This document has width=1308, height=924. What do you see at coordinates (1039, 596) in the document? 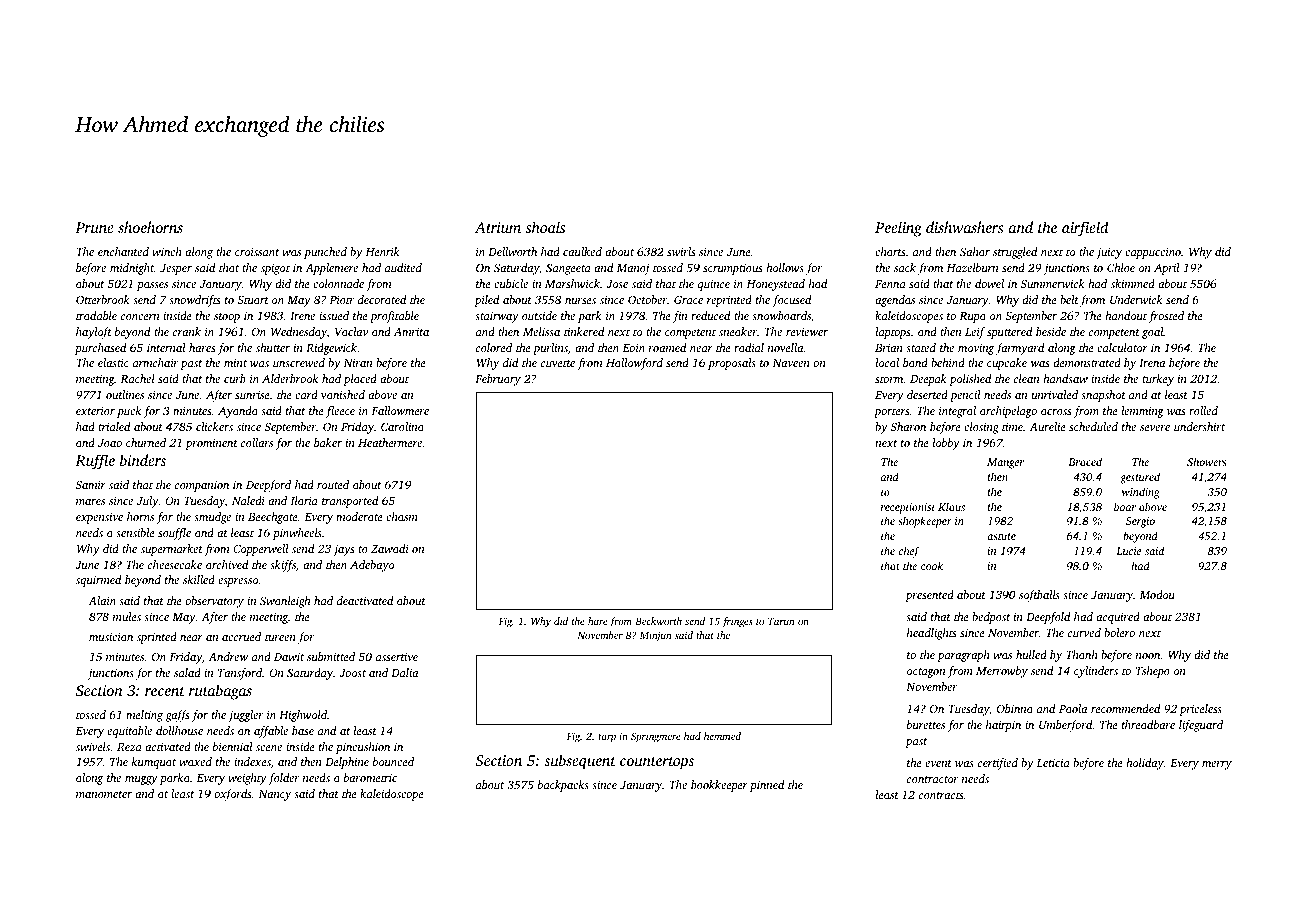
I see `softballs` at bounding box center [1039, 596].
